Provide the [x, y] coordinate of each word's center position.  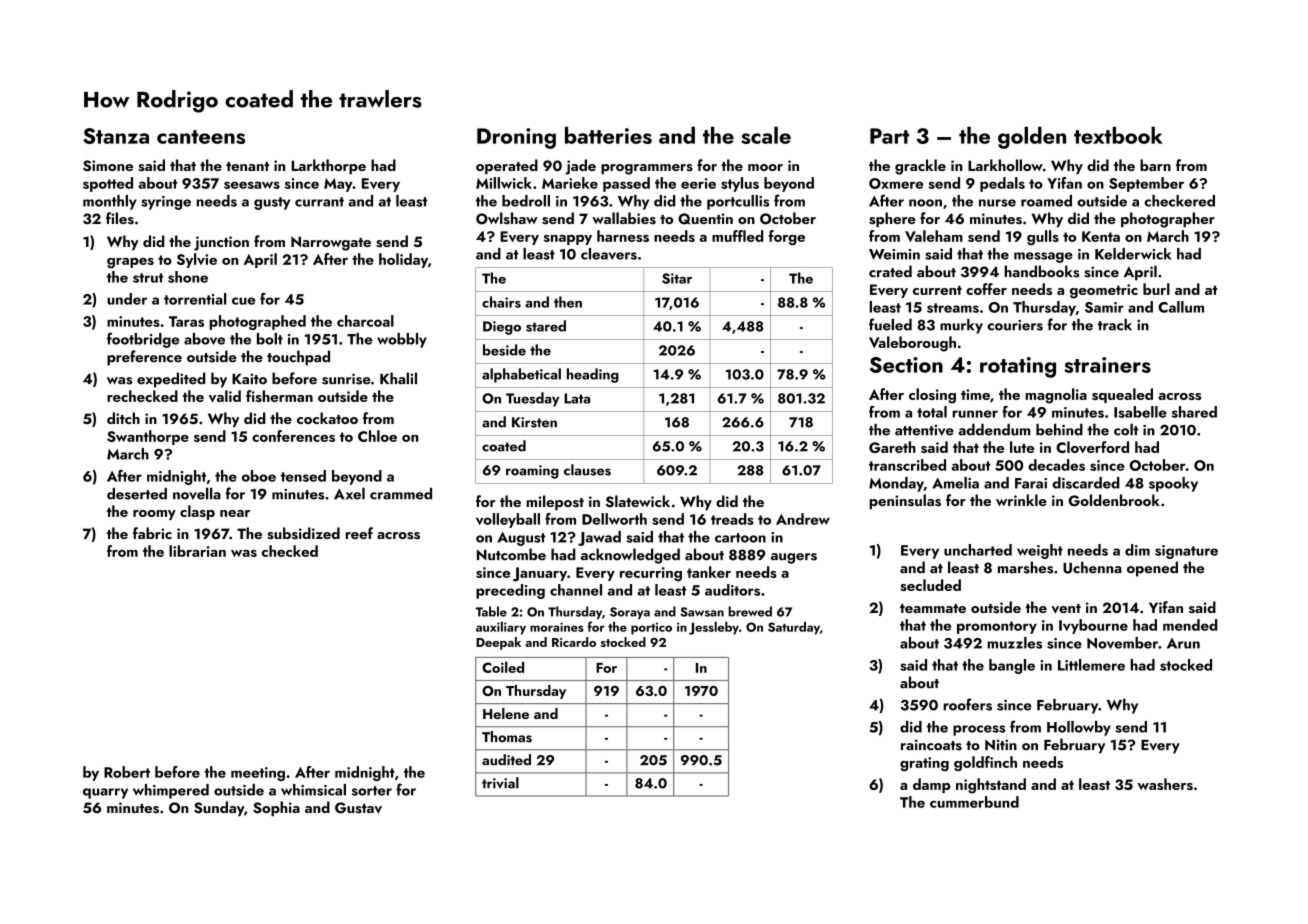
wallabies [624, 218]
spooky [1173, 484]
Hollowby [1079, 728]
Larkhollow [1005, 165]
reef [359, 533]
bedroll [526, 201]
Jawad [599, 538]
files [120, 218]
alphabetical [521, 375]
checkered [1179, 201]
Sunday [219, 808]
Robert [127, 772]
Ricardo [574, 642]
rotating [1018, 367]
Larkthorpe [328, 166]
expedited [171, 380]
